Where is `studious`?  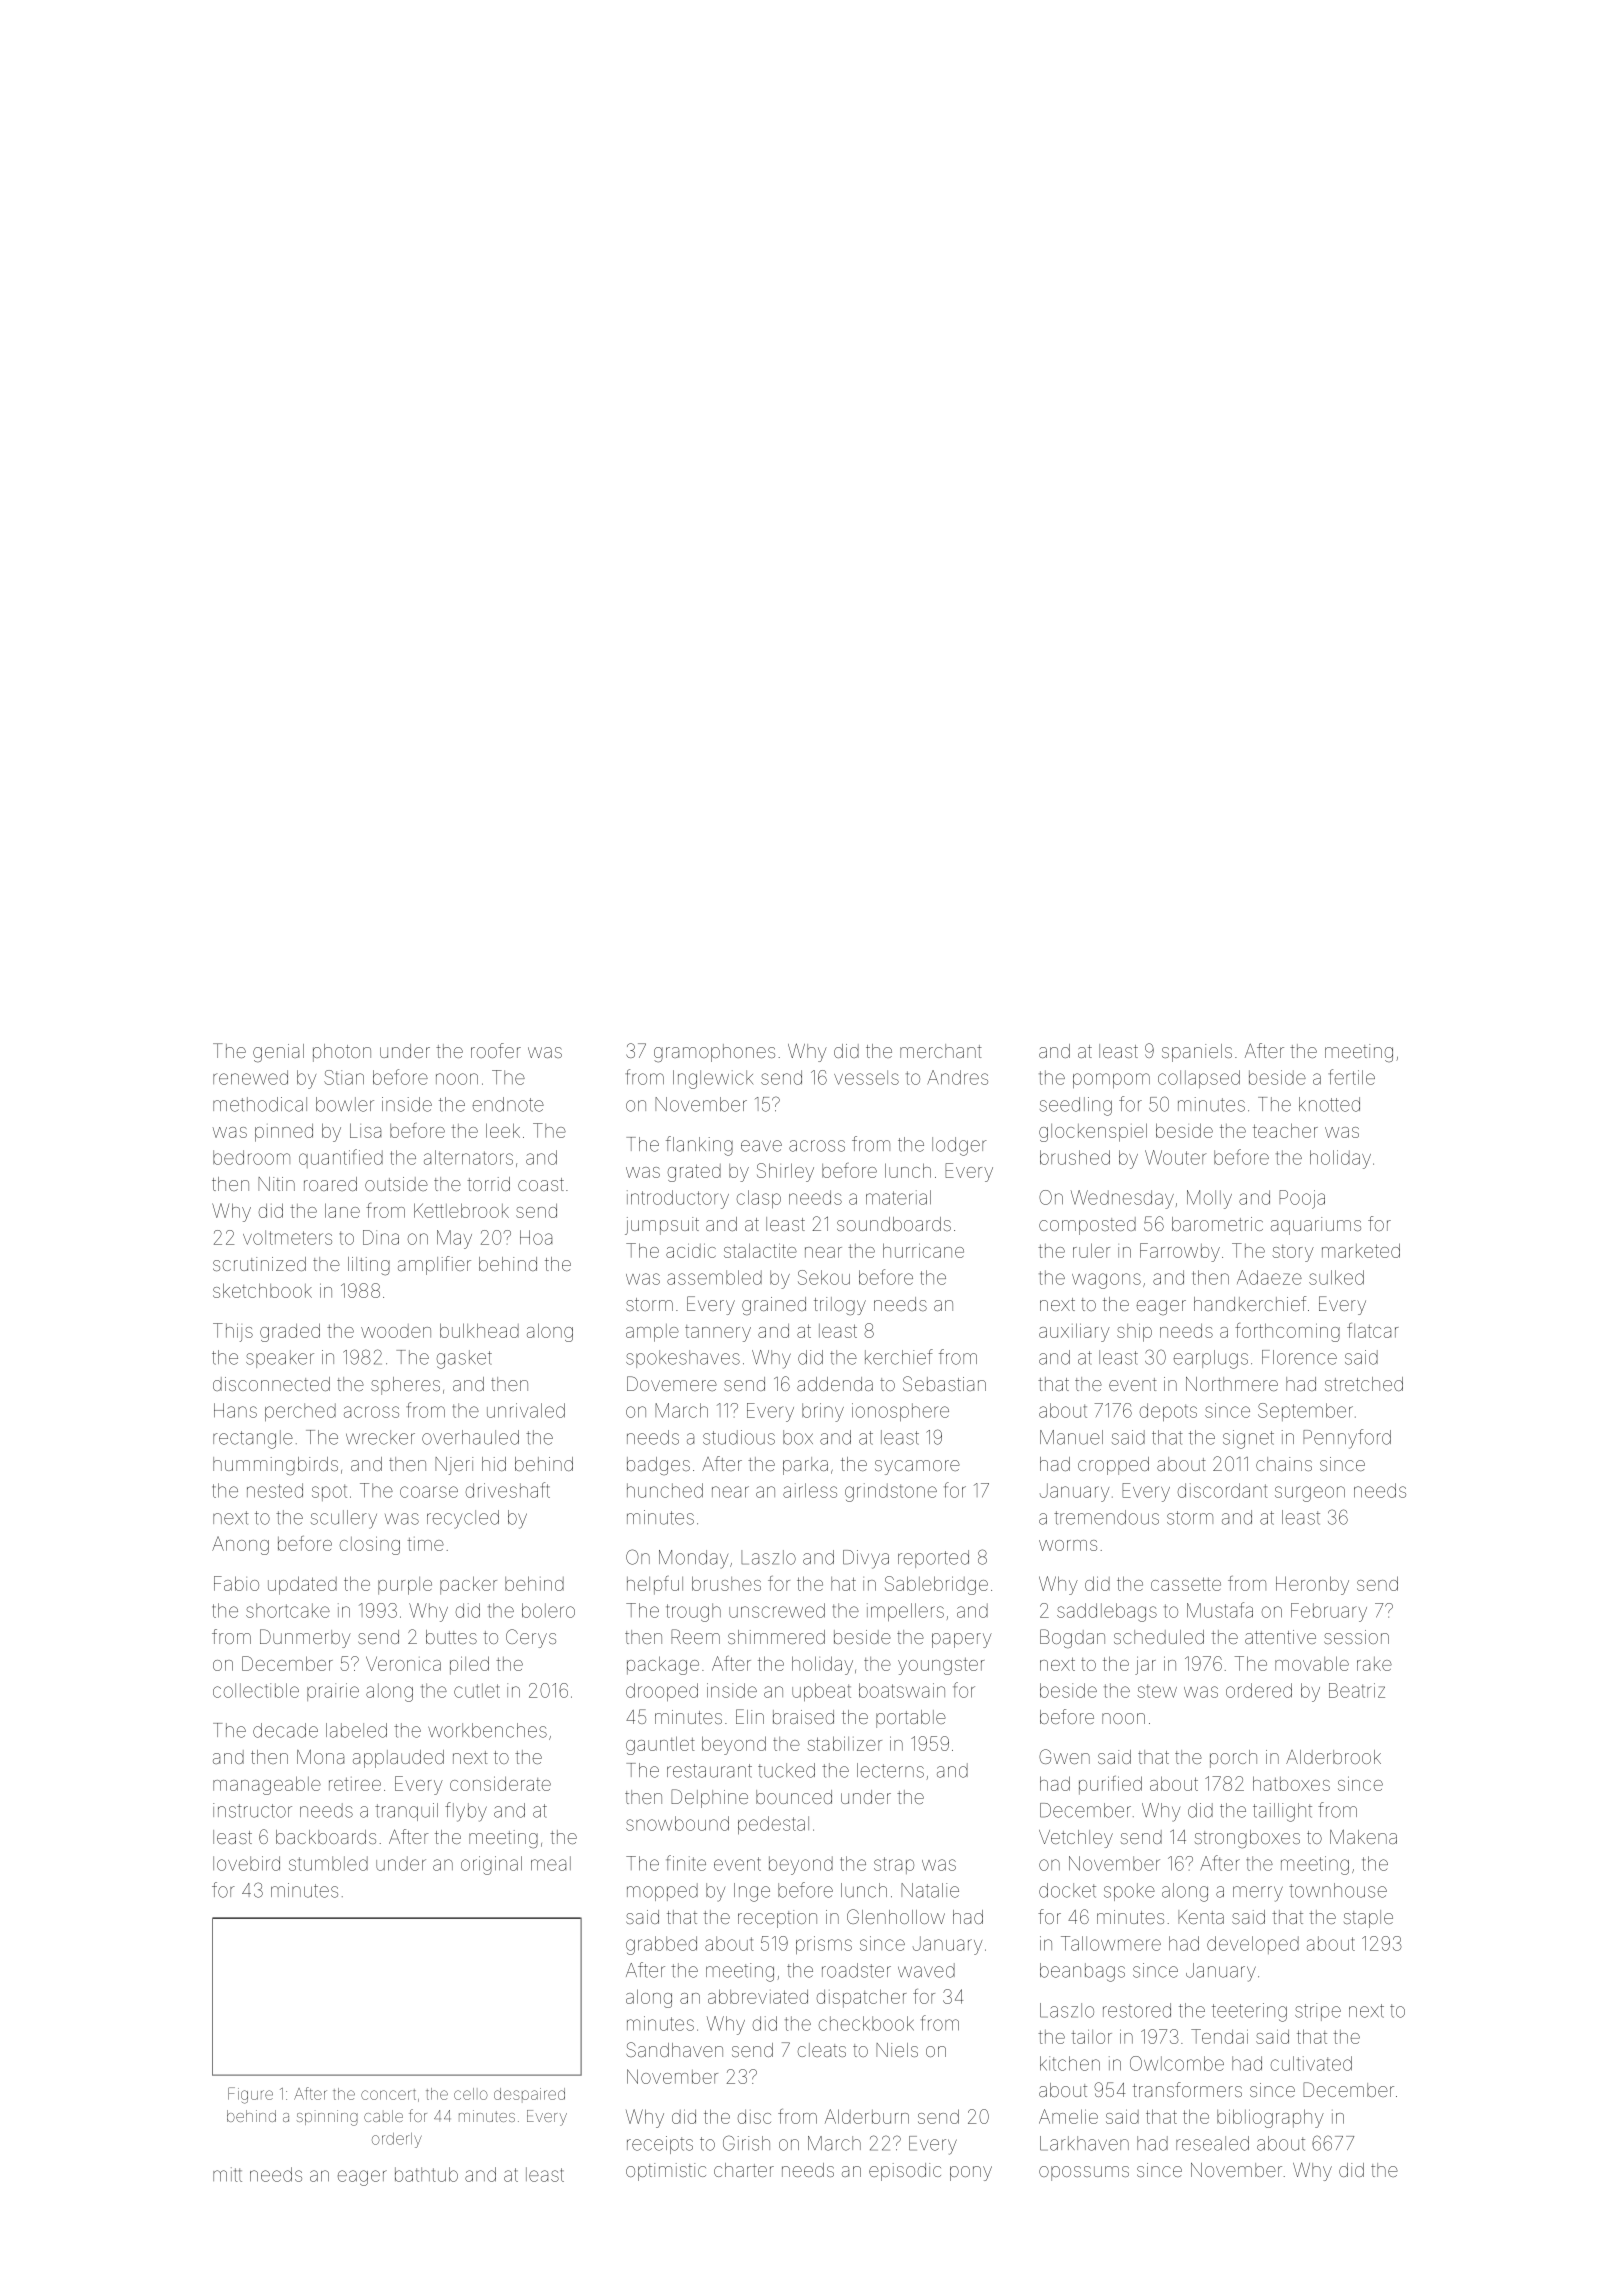
studious is located at coordinates (739, 1437).
